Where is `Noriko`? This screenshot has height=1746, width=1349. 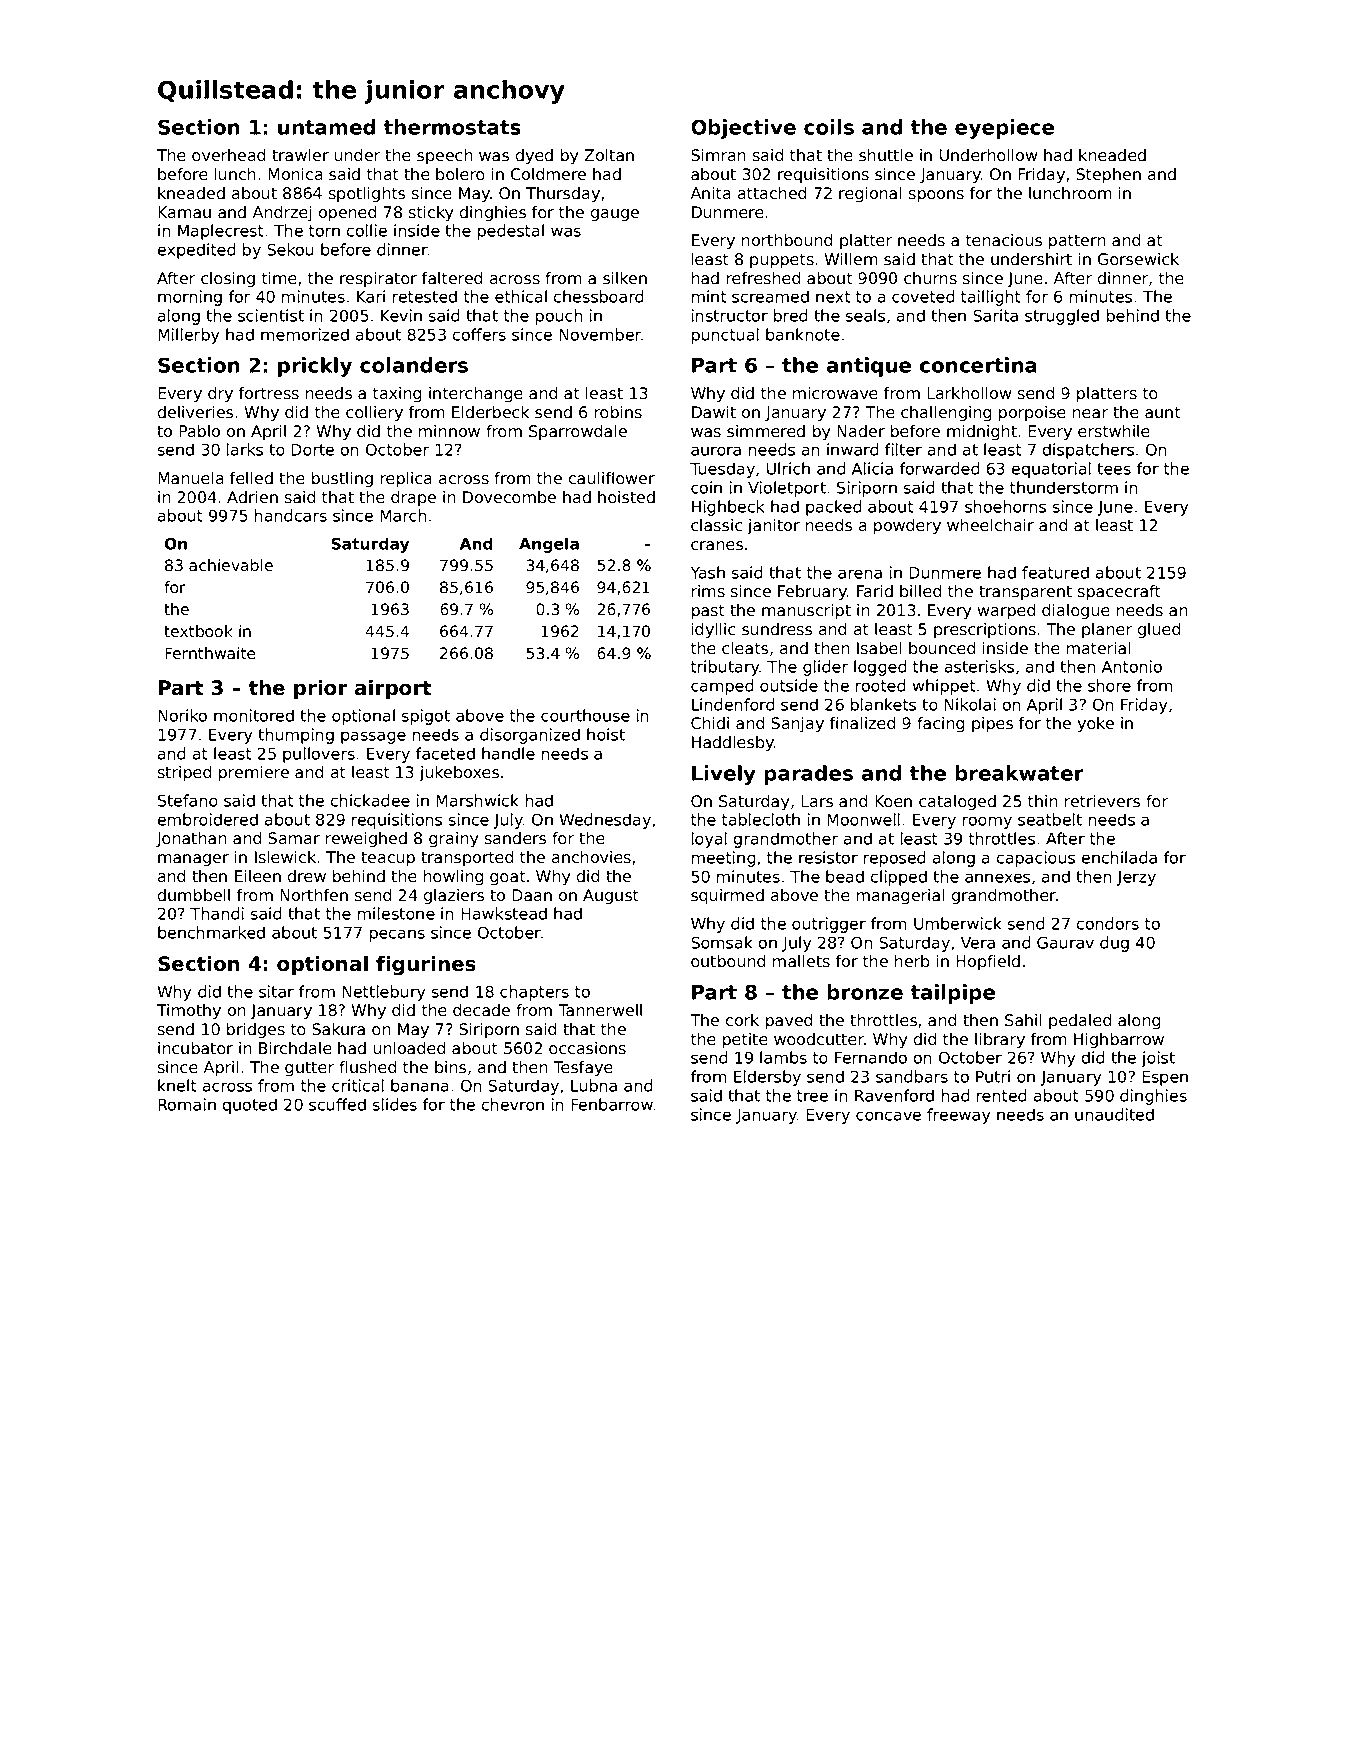 Noriko is located at coordinates (182, 715).
